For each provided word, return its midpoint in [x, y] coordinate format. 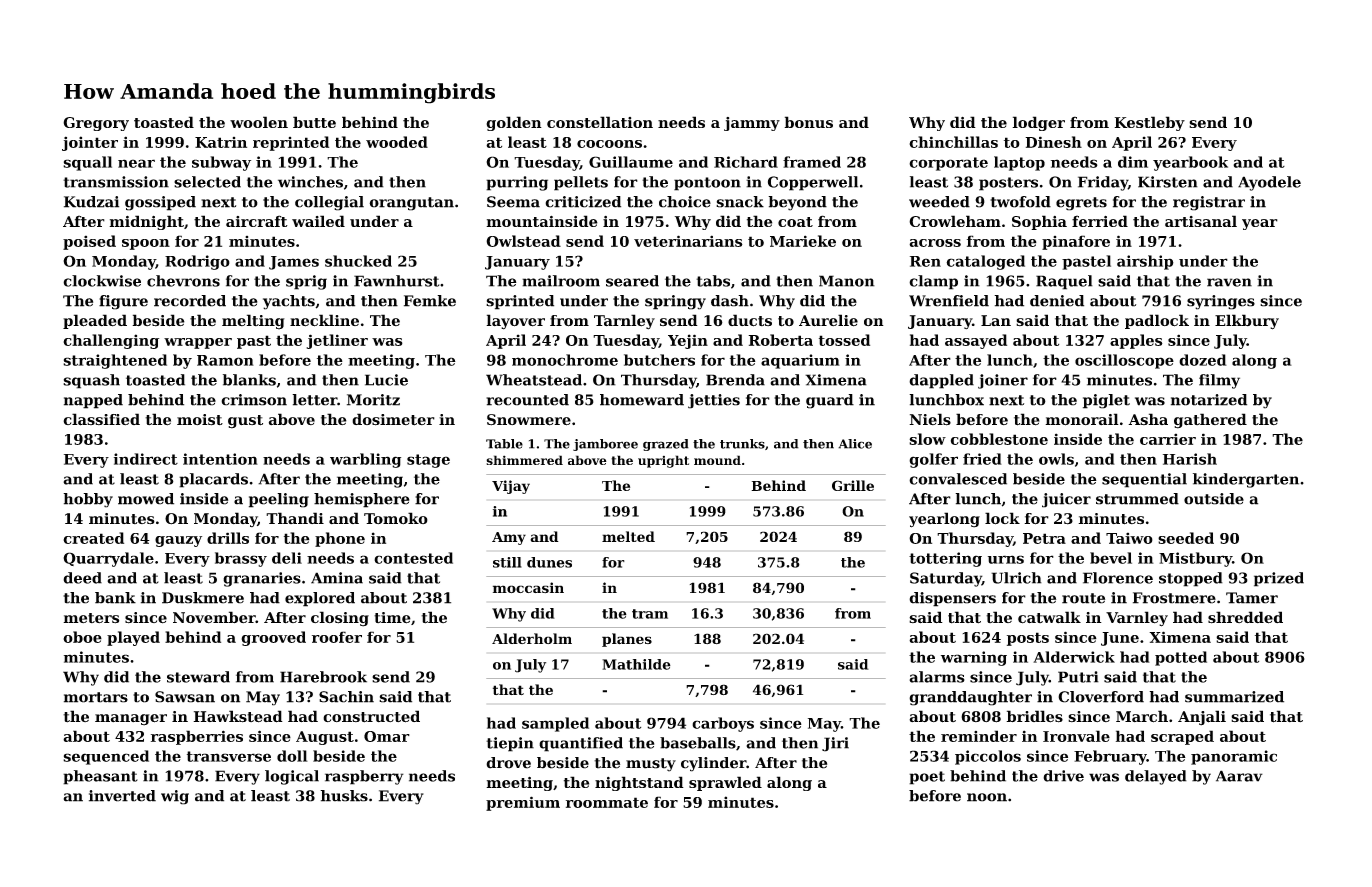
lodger [1038, 123]
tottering [945, 559]
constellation [600, 122]
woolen [259, 122]
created [93, 538]
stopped [1191, 579]
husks [344, 796]
